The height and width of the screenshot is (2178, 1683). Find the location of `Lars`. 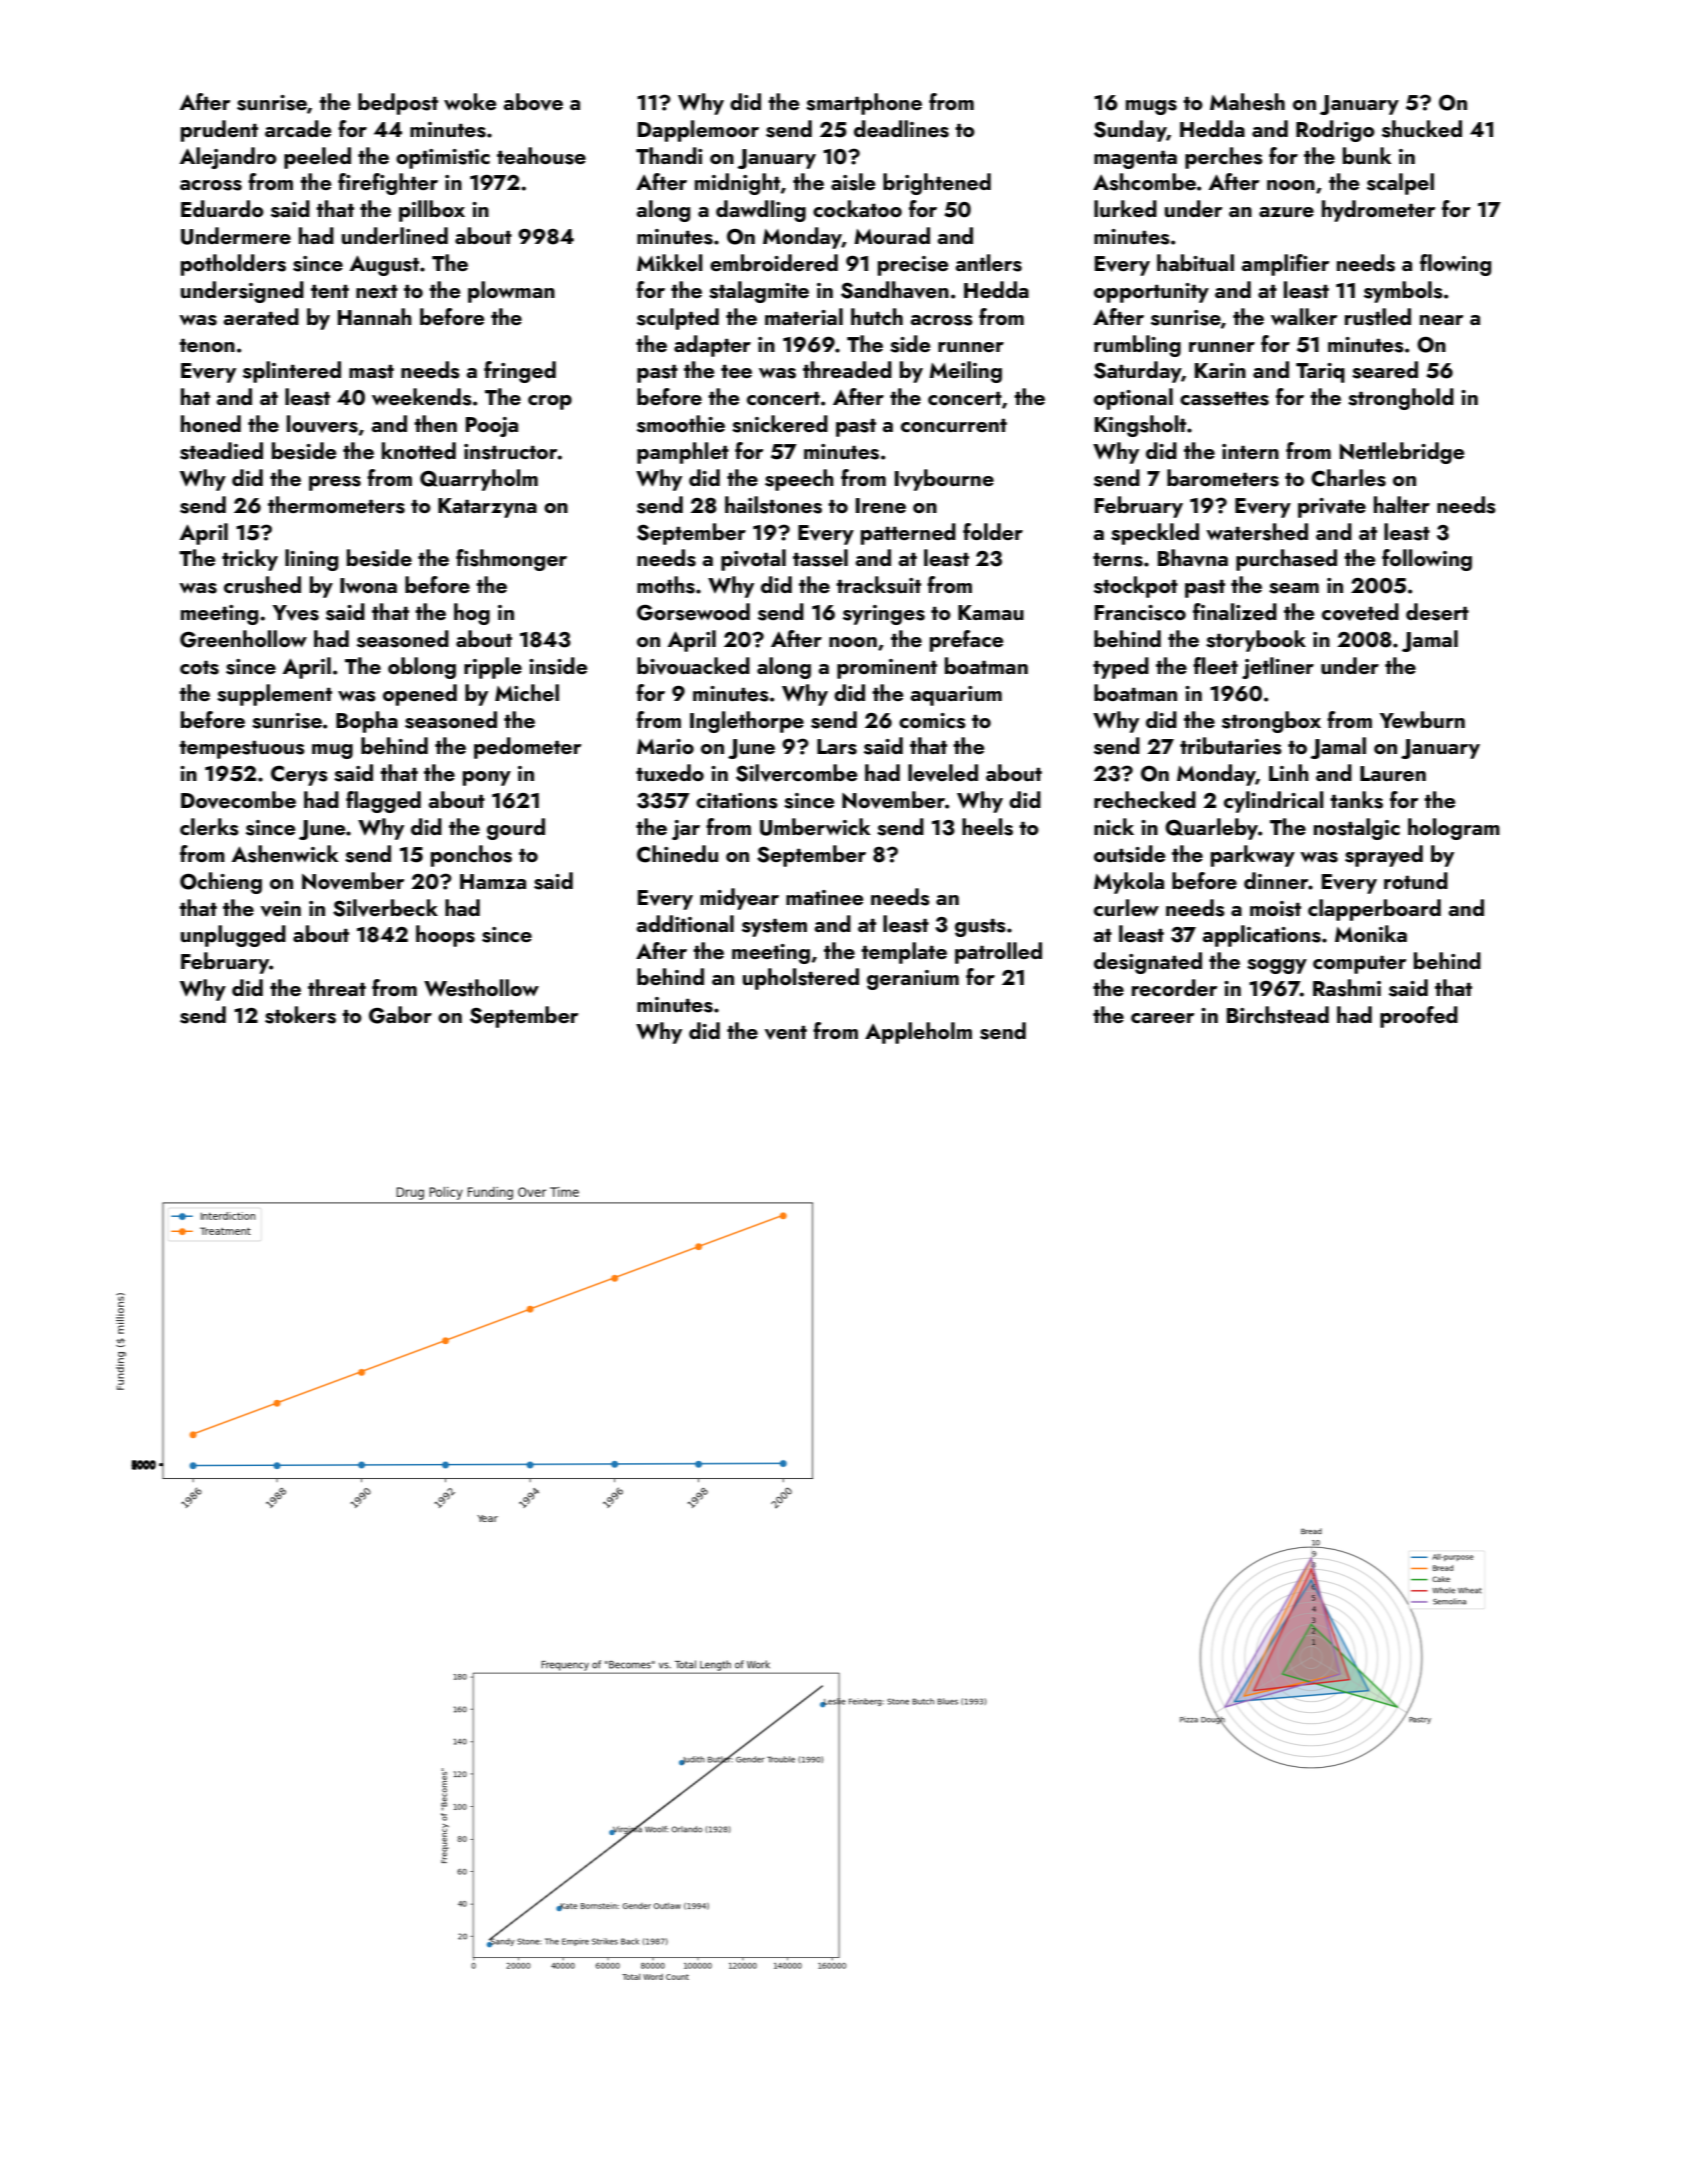

Lars is located at coordinates (837, 747).
